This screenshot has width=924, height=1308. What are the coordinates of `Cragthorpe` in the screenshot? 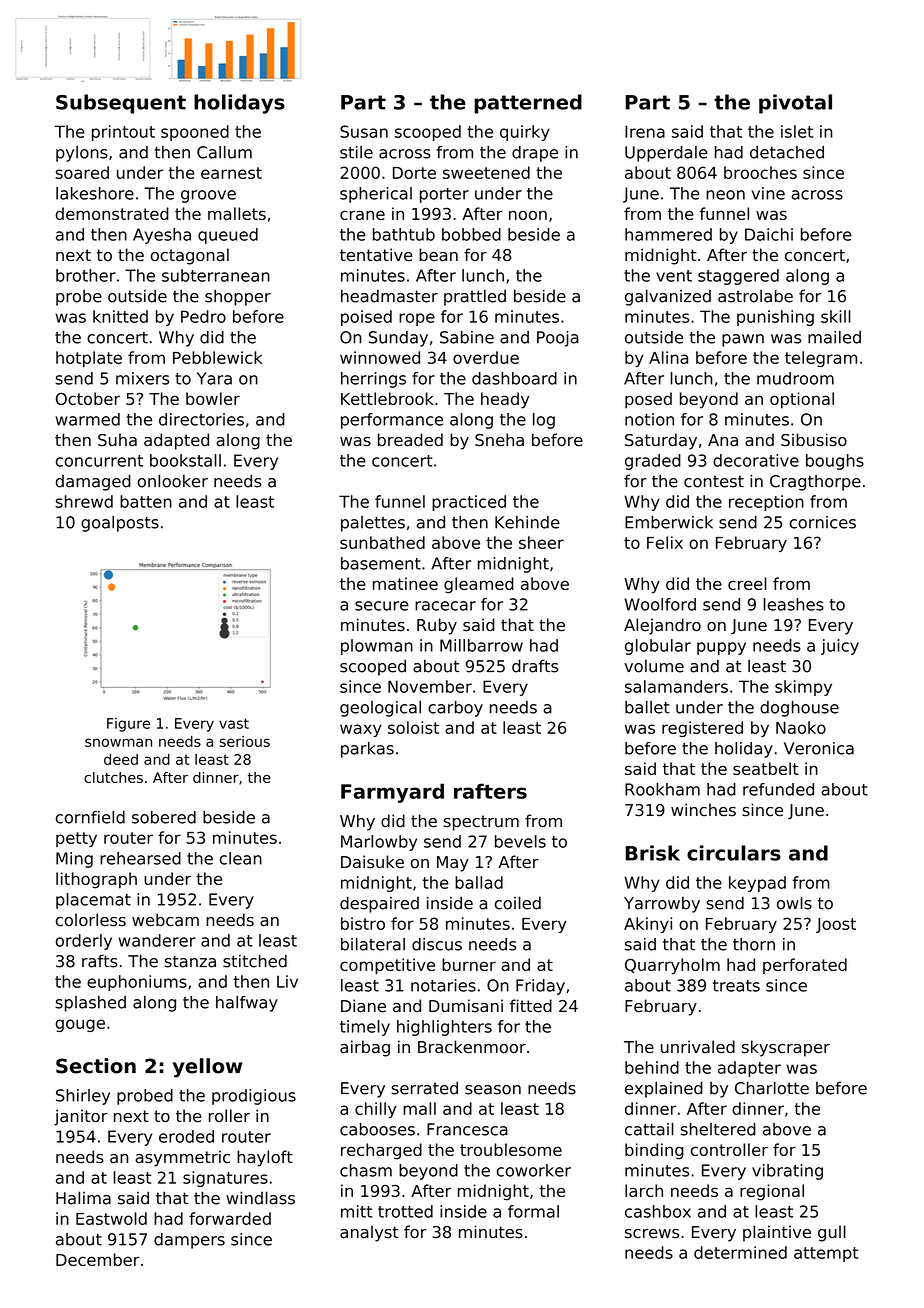 It's located at (815, 483).
